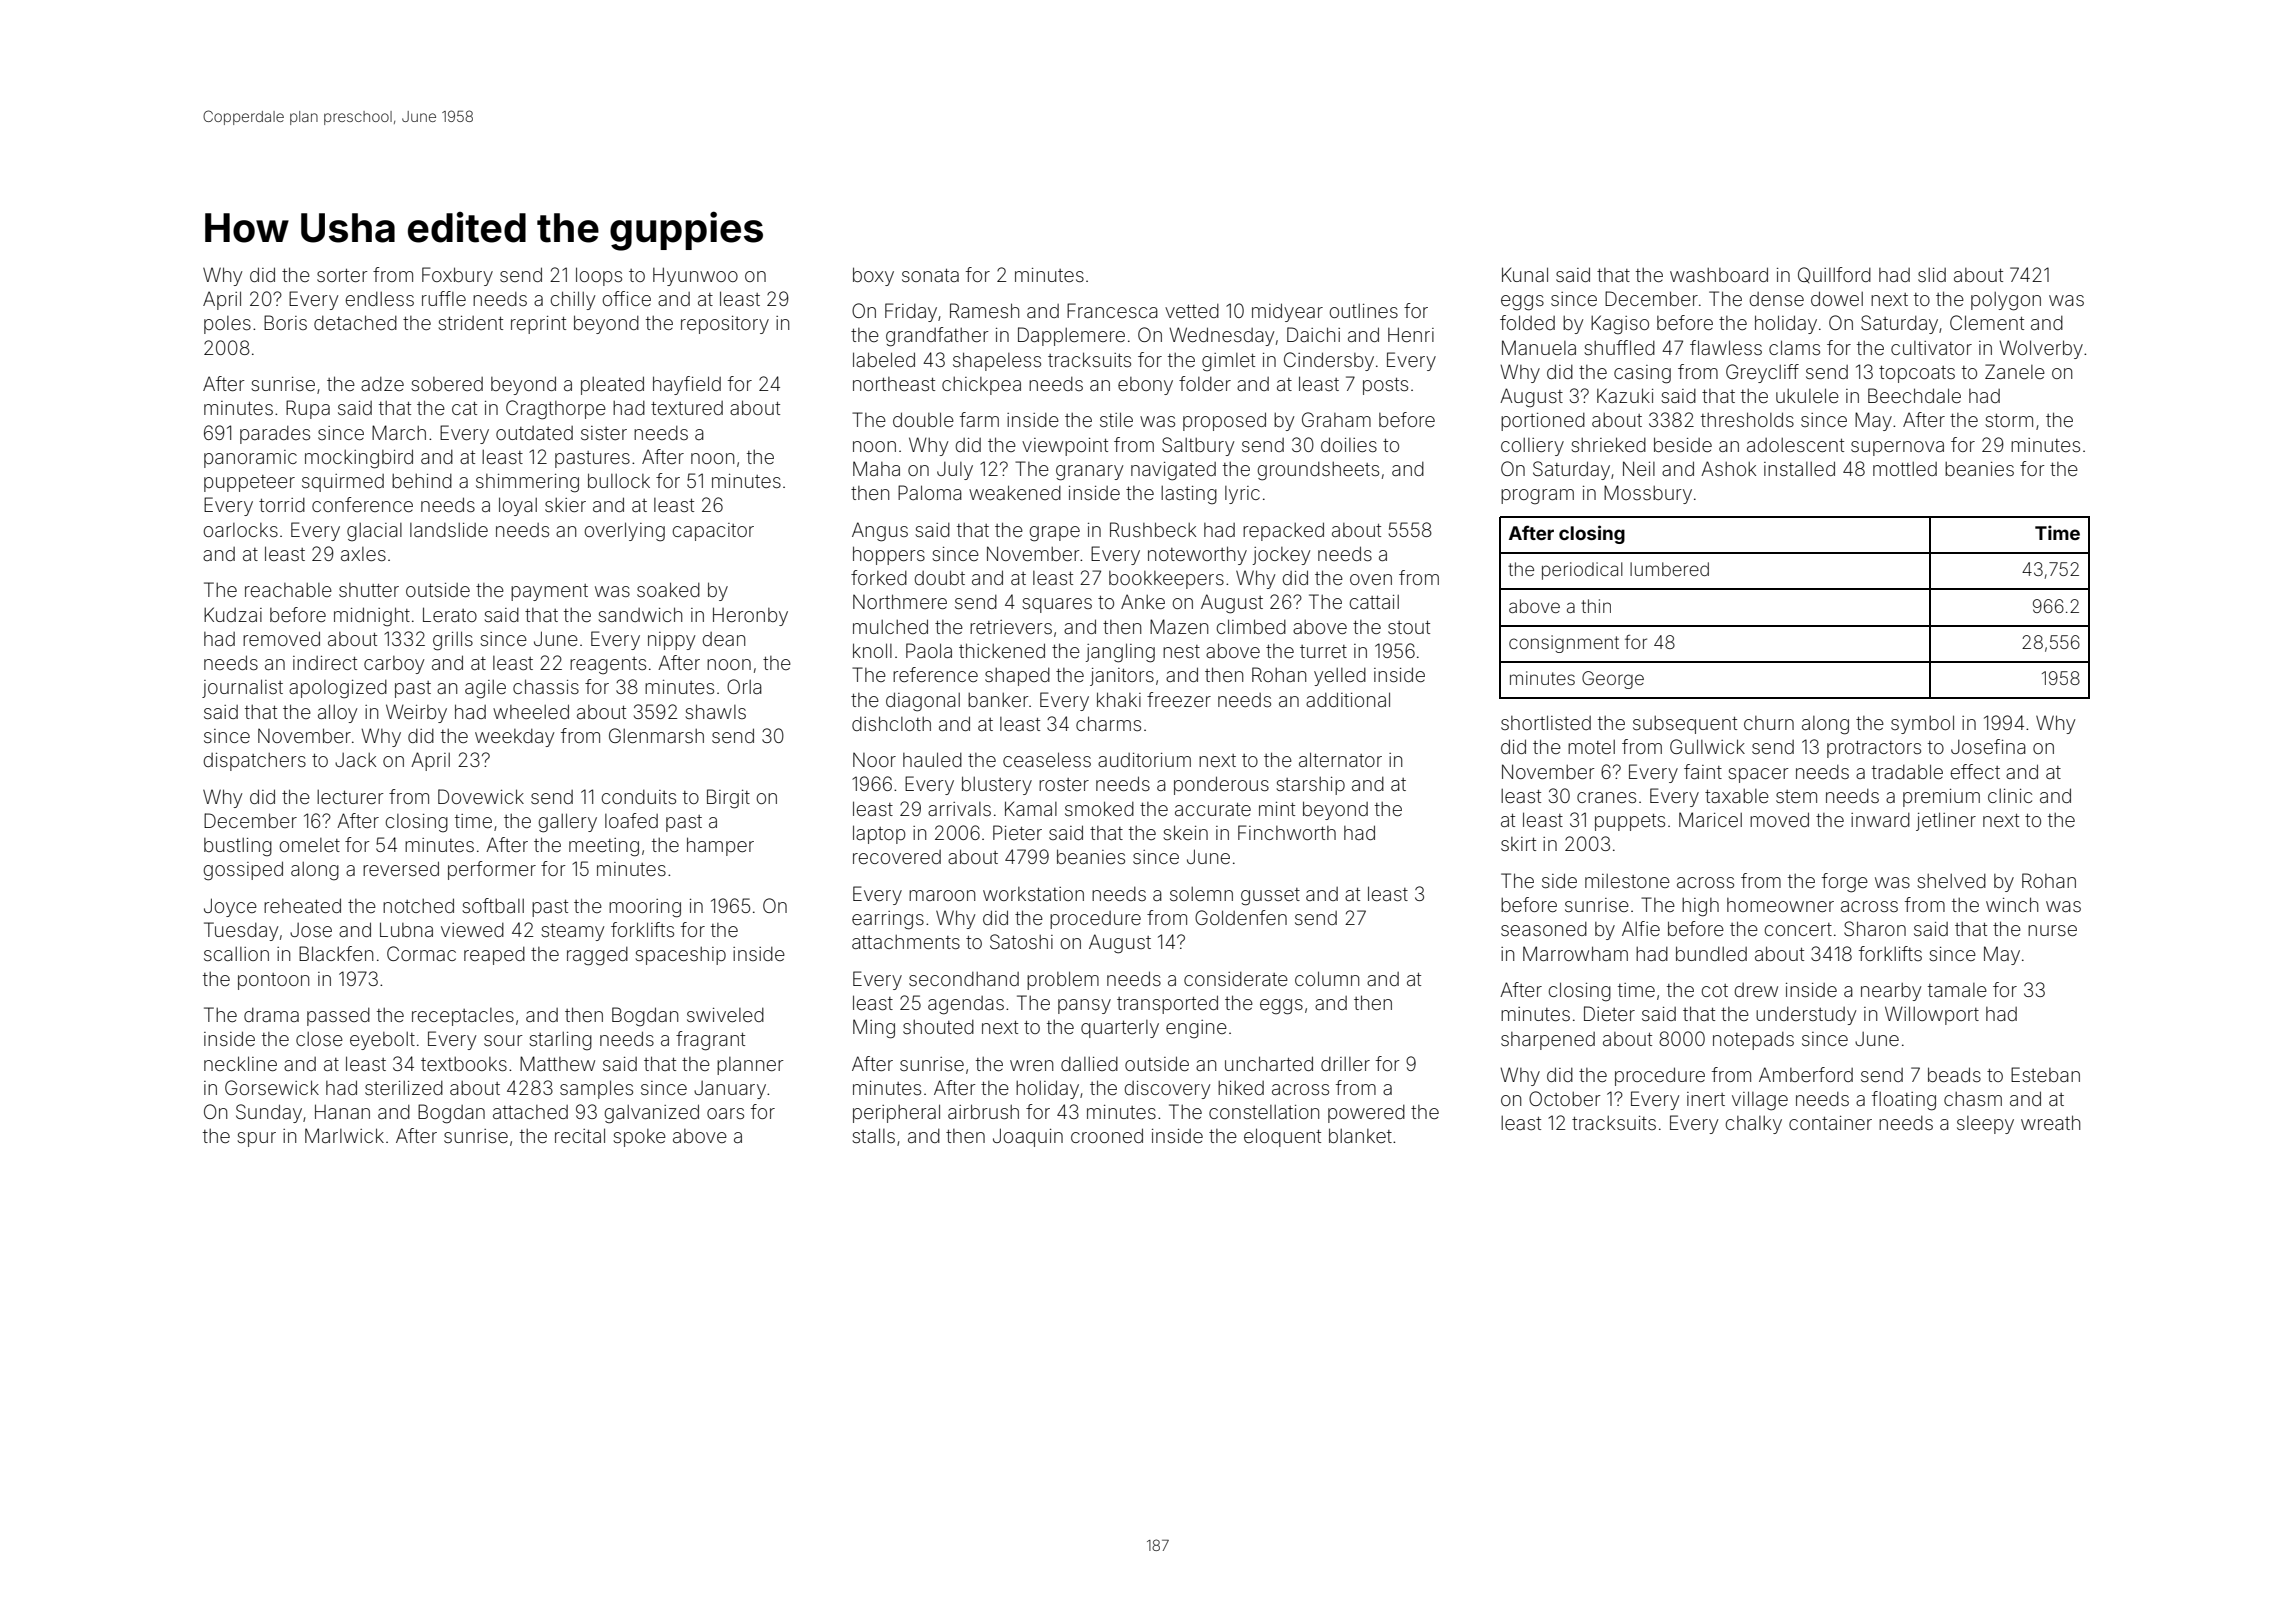 Image resolution: width=2292 pixels, height=1620 pixels. What do you see at coordinates (2015, 371) in the page?
I see `Zanele` at bounding box center [2015, 371].
